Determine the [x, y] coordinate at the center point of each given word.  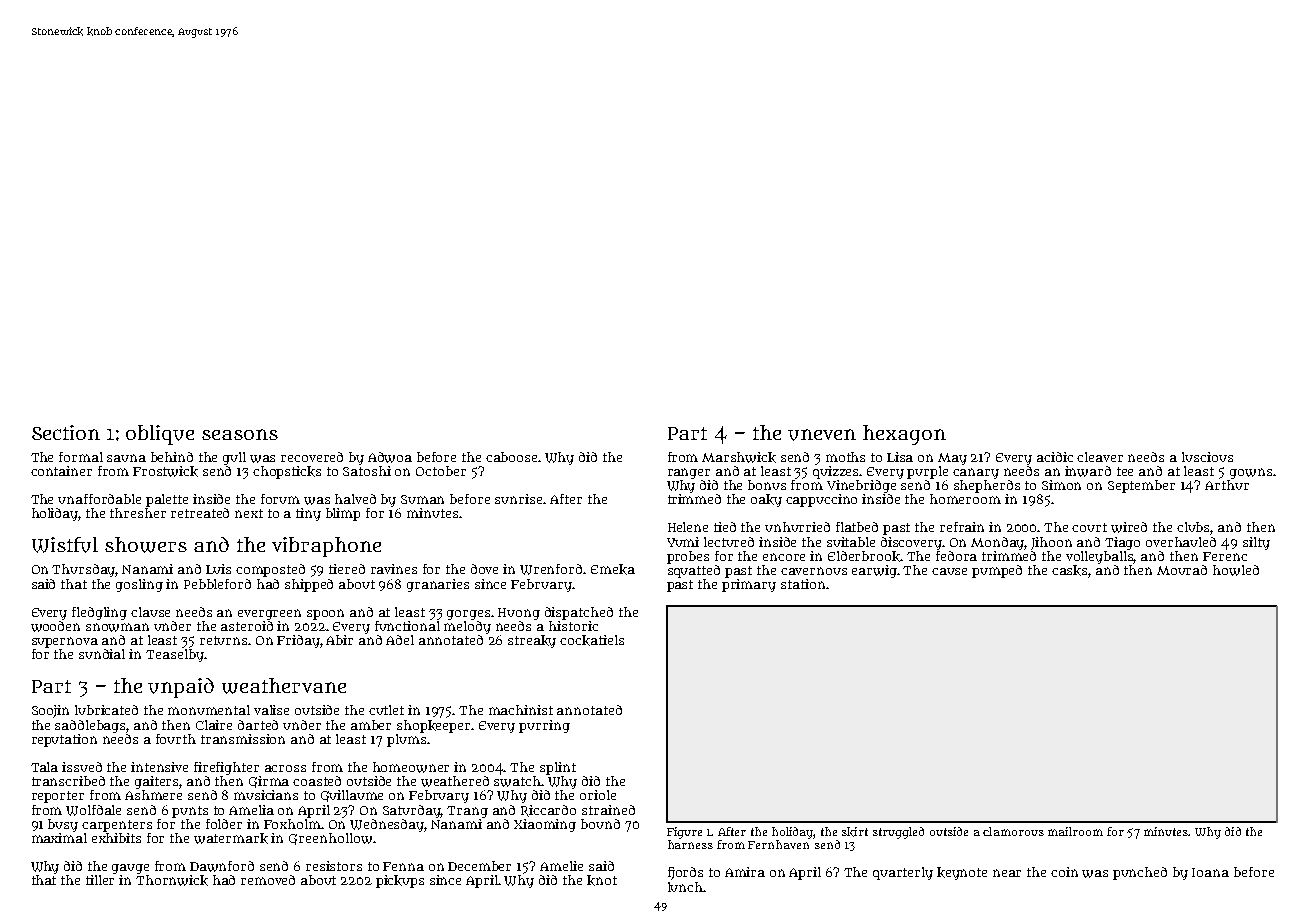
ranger [689, 473]
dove [484, 569]
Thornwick [172, 880]
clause [150, 612]
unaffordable [99, 499]
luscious [1207, 457]
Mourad [1182, 570]
